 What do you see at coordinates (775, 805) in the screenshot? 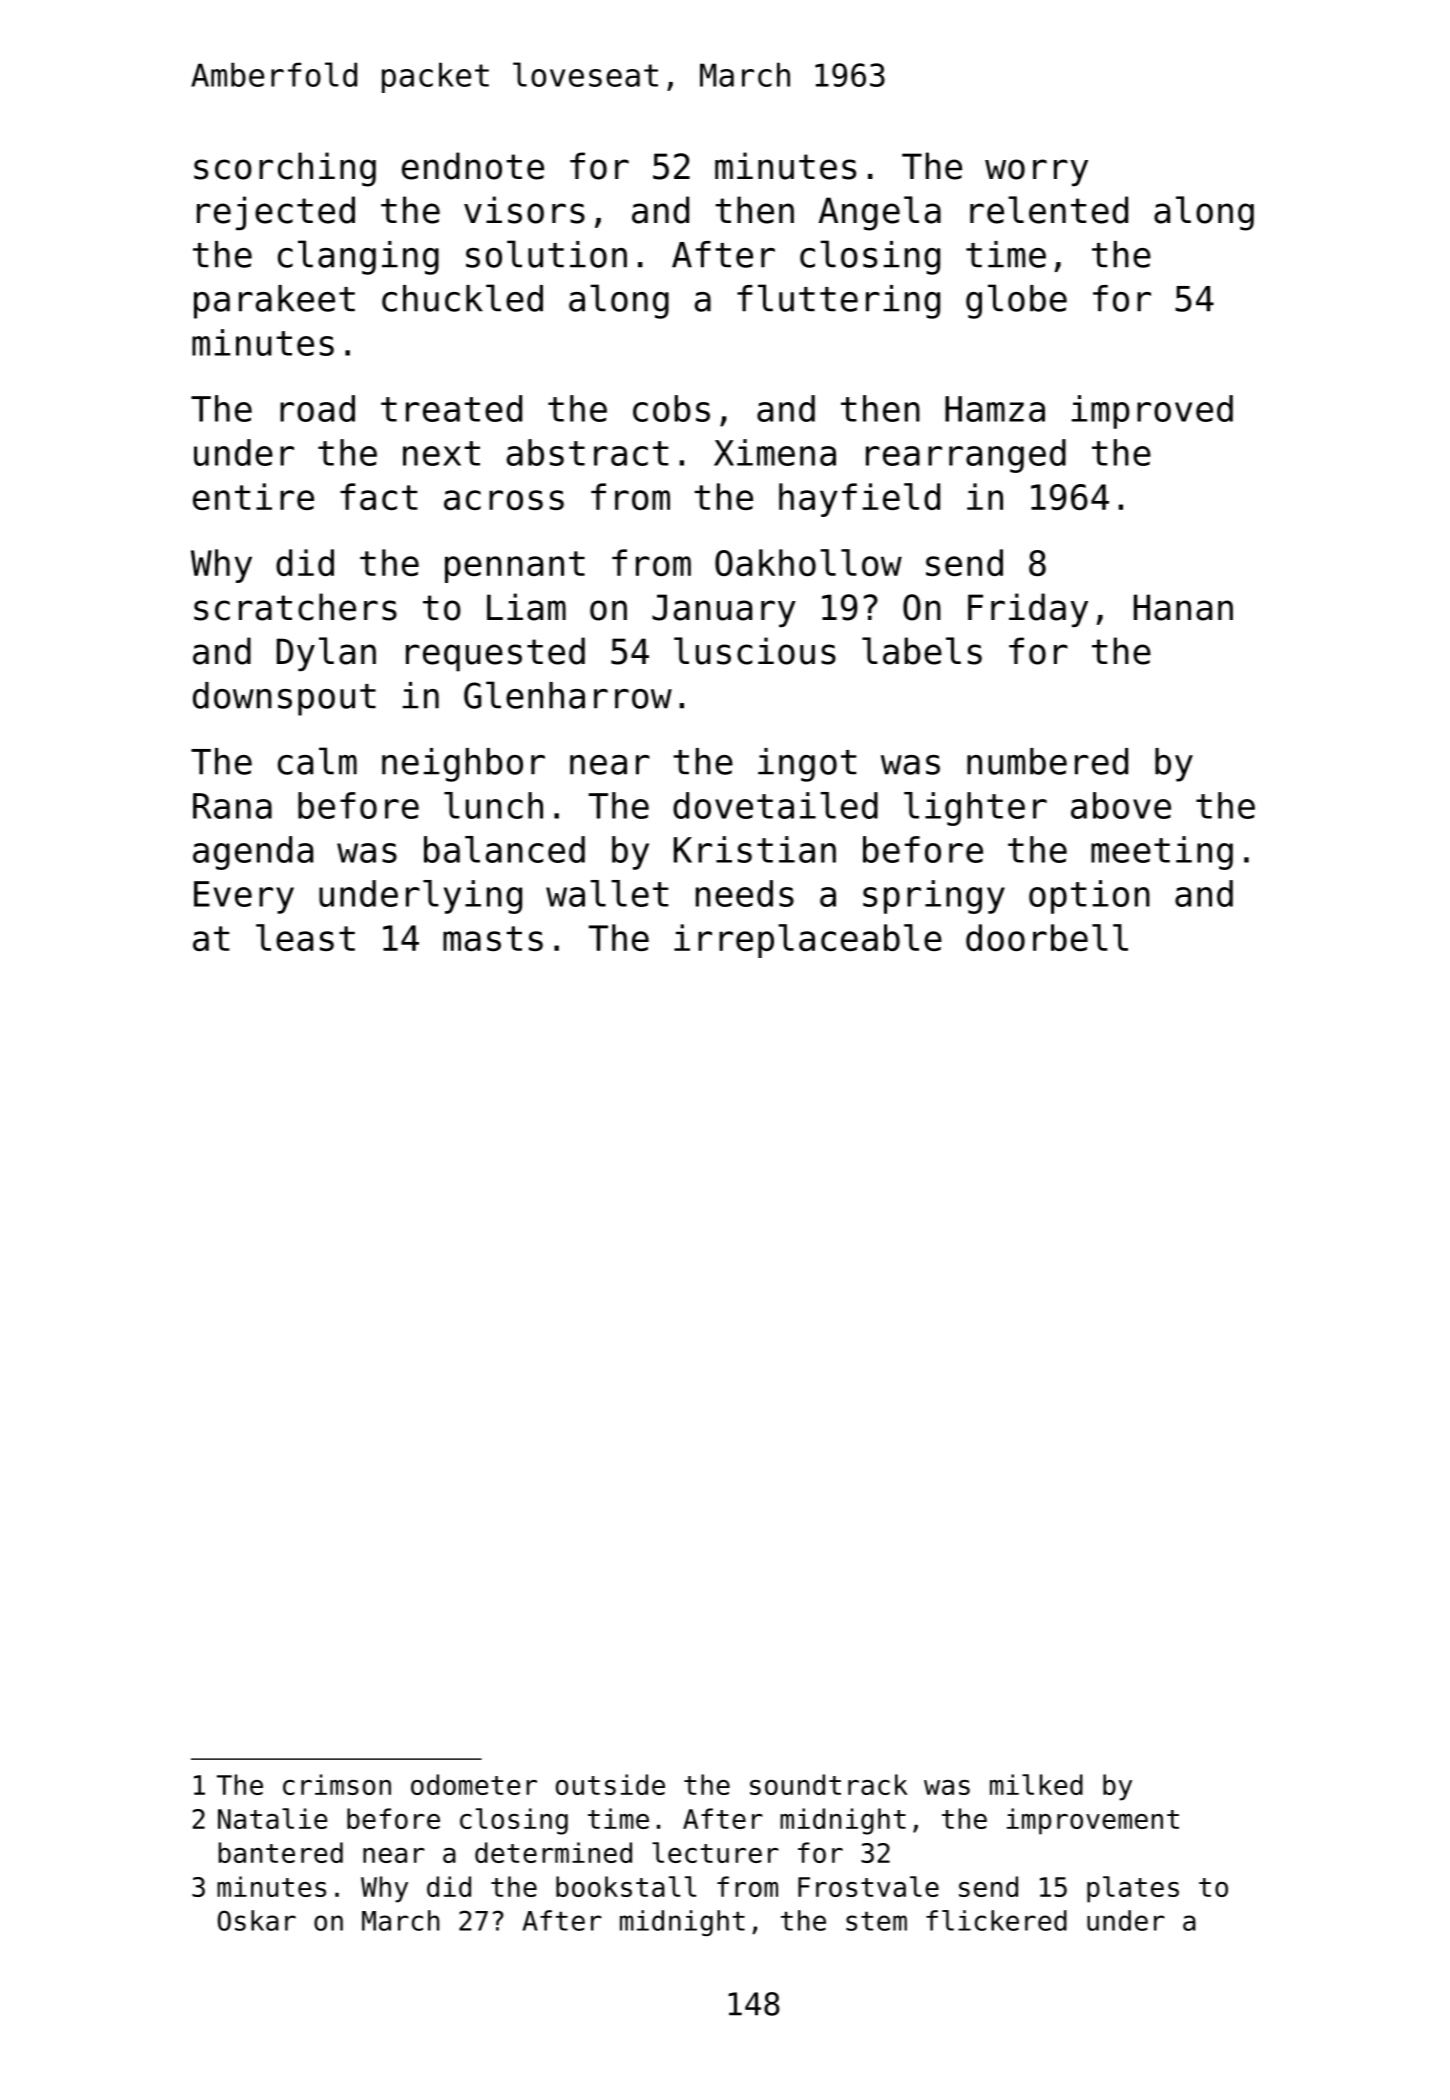
I see `dovetailed` at bounding box center [775, 805].
